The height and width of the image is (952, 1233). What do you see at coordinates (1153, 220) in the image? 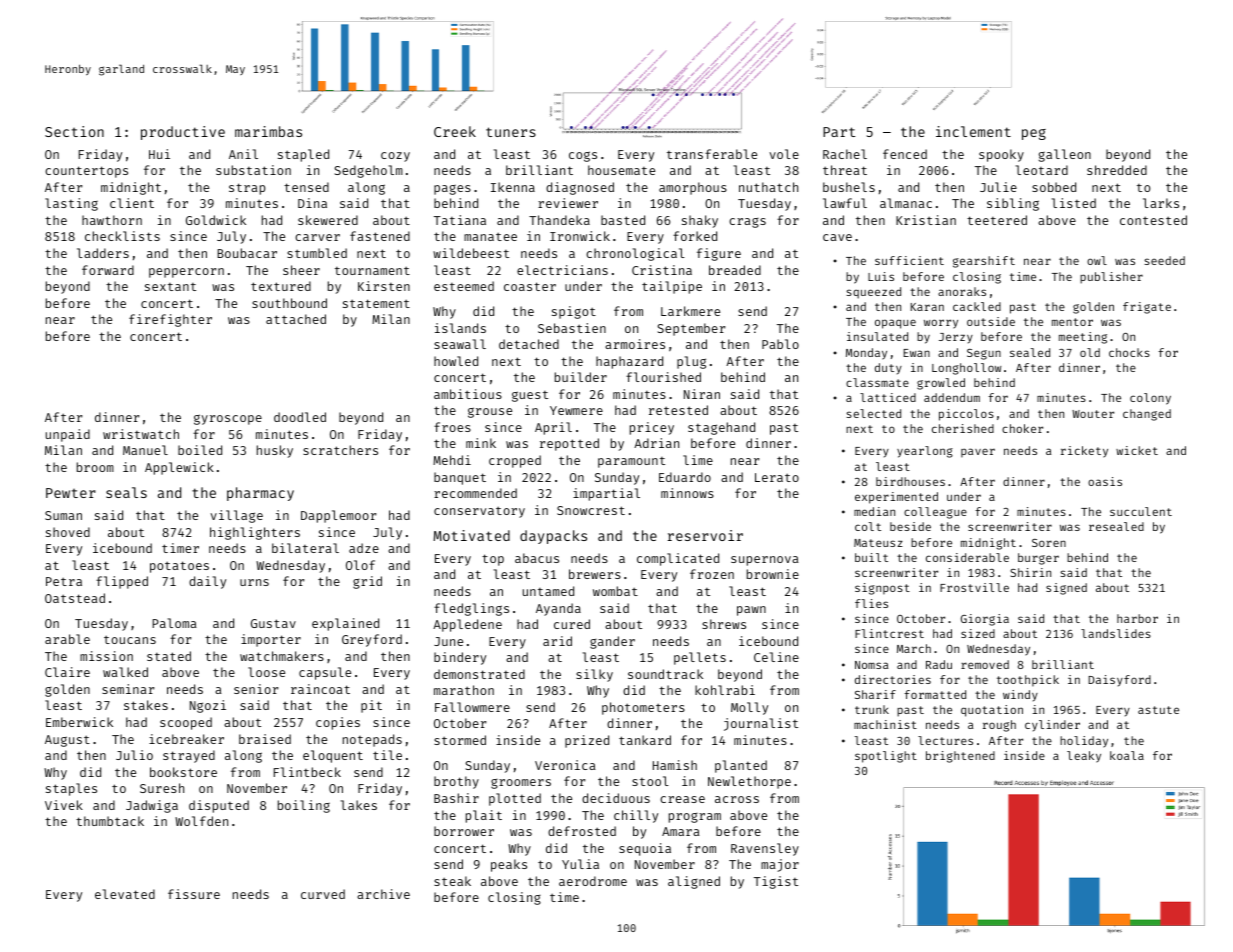
I see `contested` at bounding box center [1153, 220].
